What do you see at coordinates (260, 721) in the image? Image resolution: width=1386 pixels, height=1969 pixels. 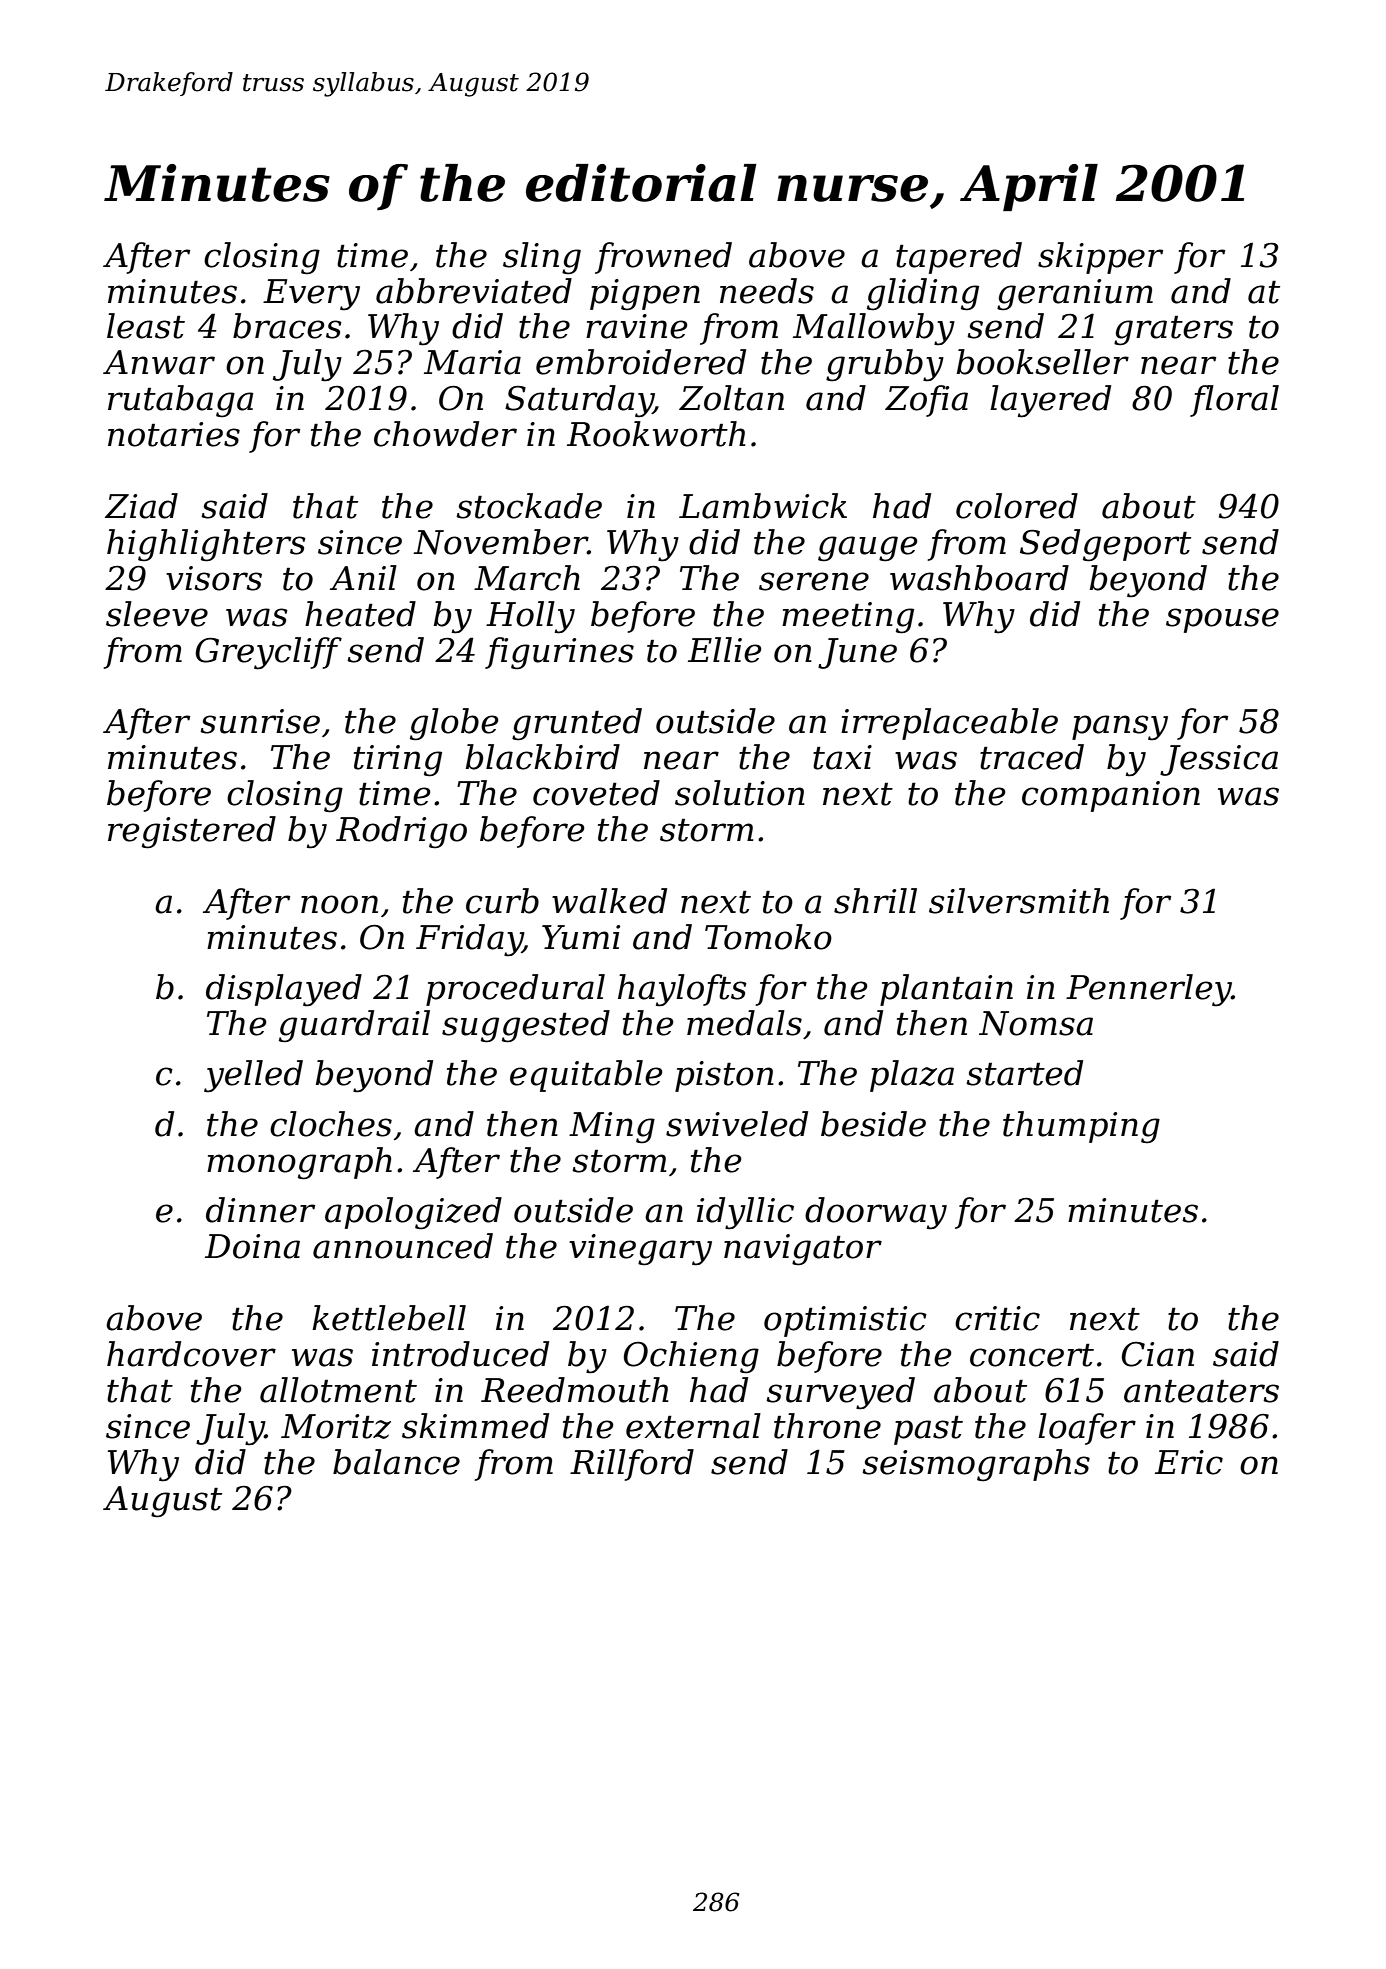 I see `sunrise` at bounding box center [260, 721].
